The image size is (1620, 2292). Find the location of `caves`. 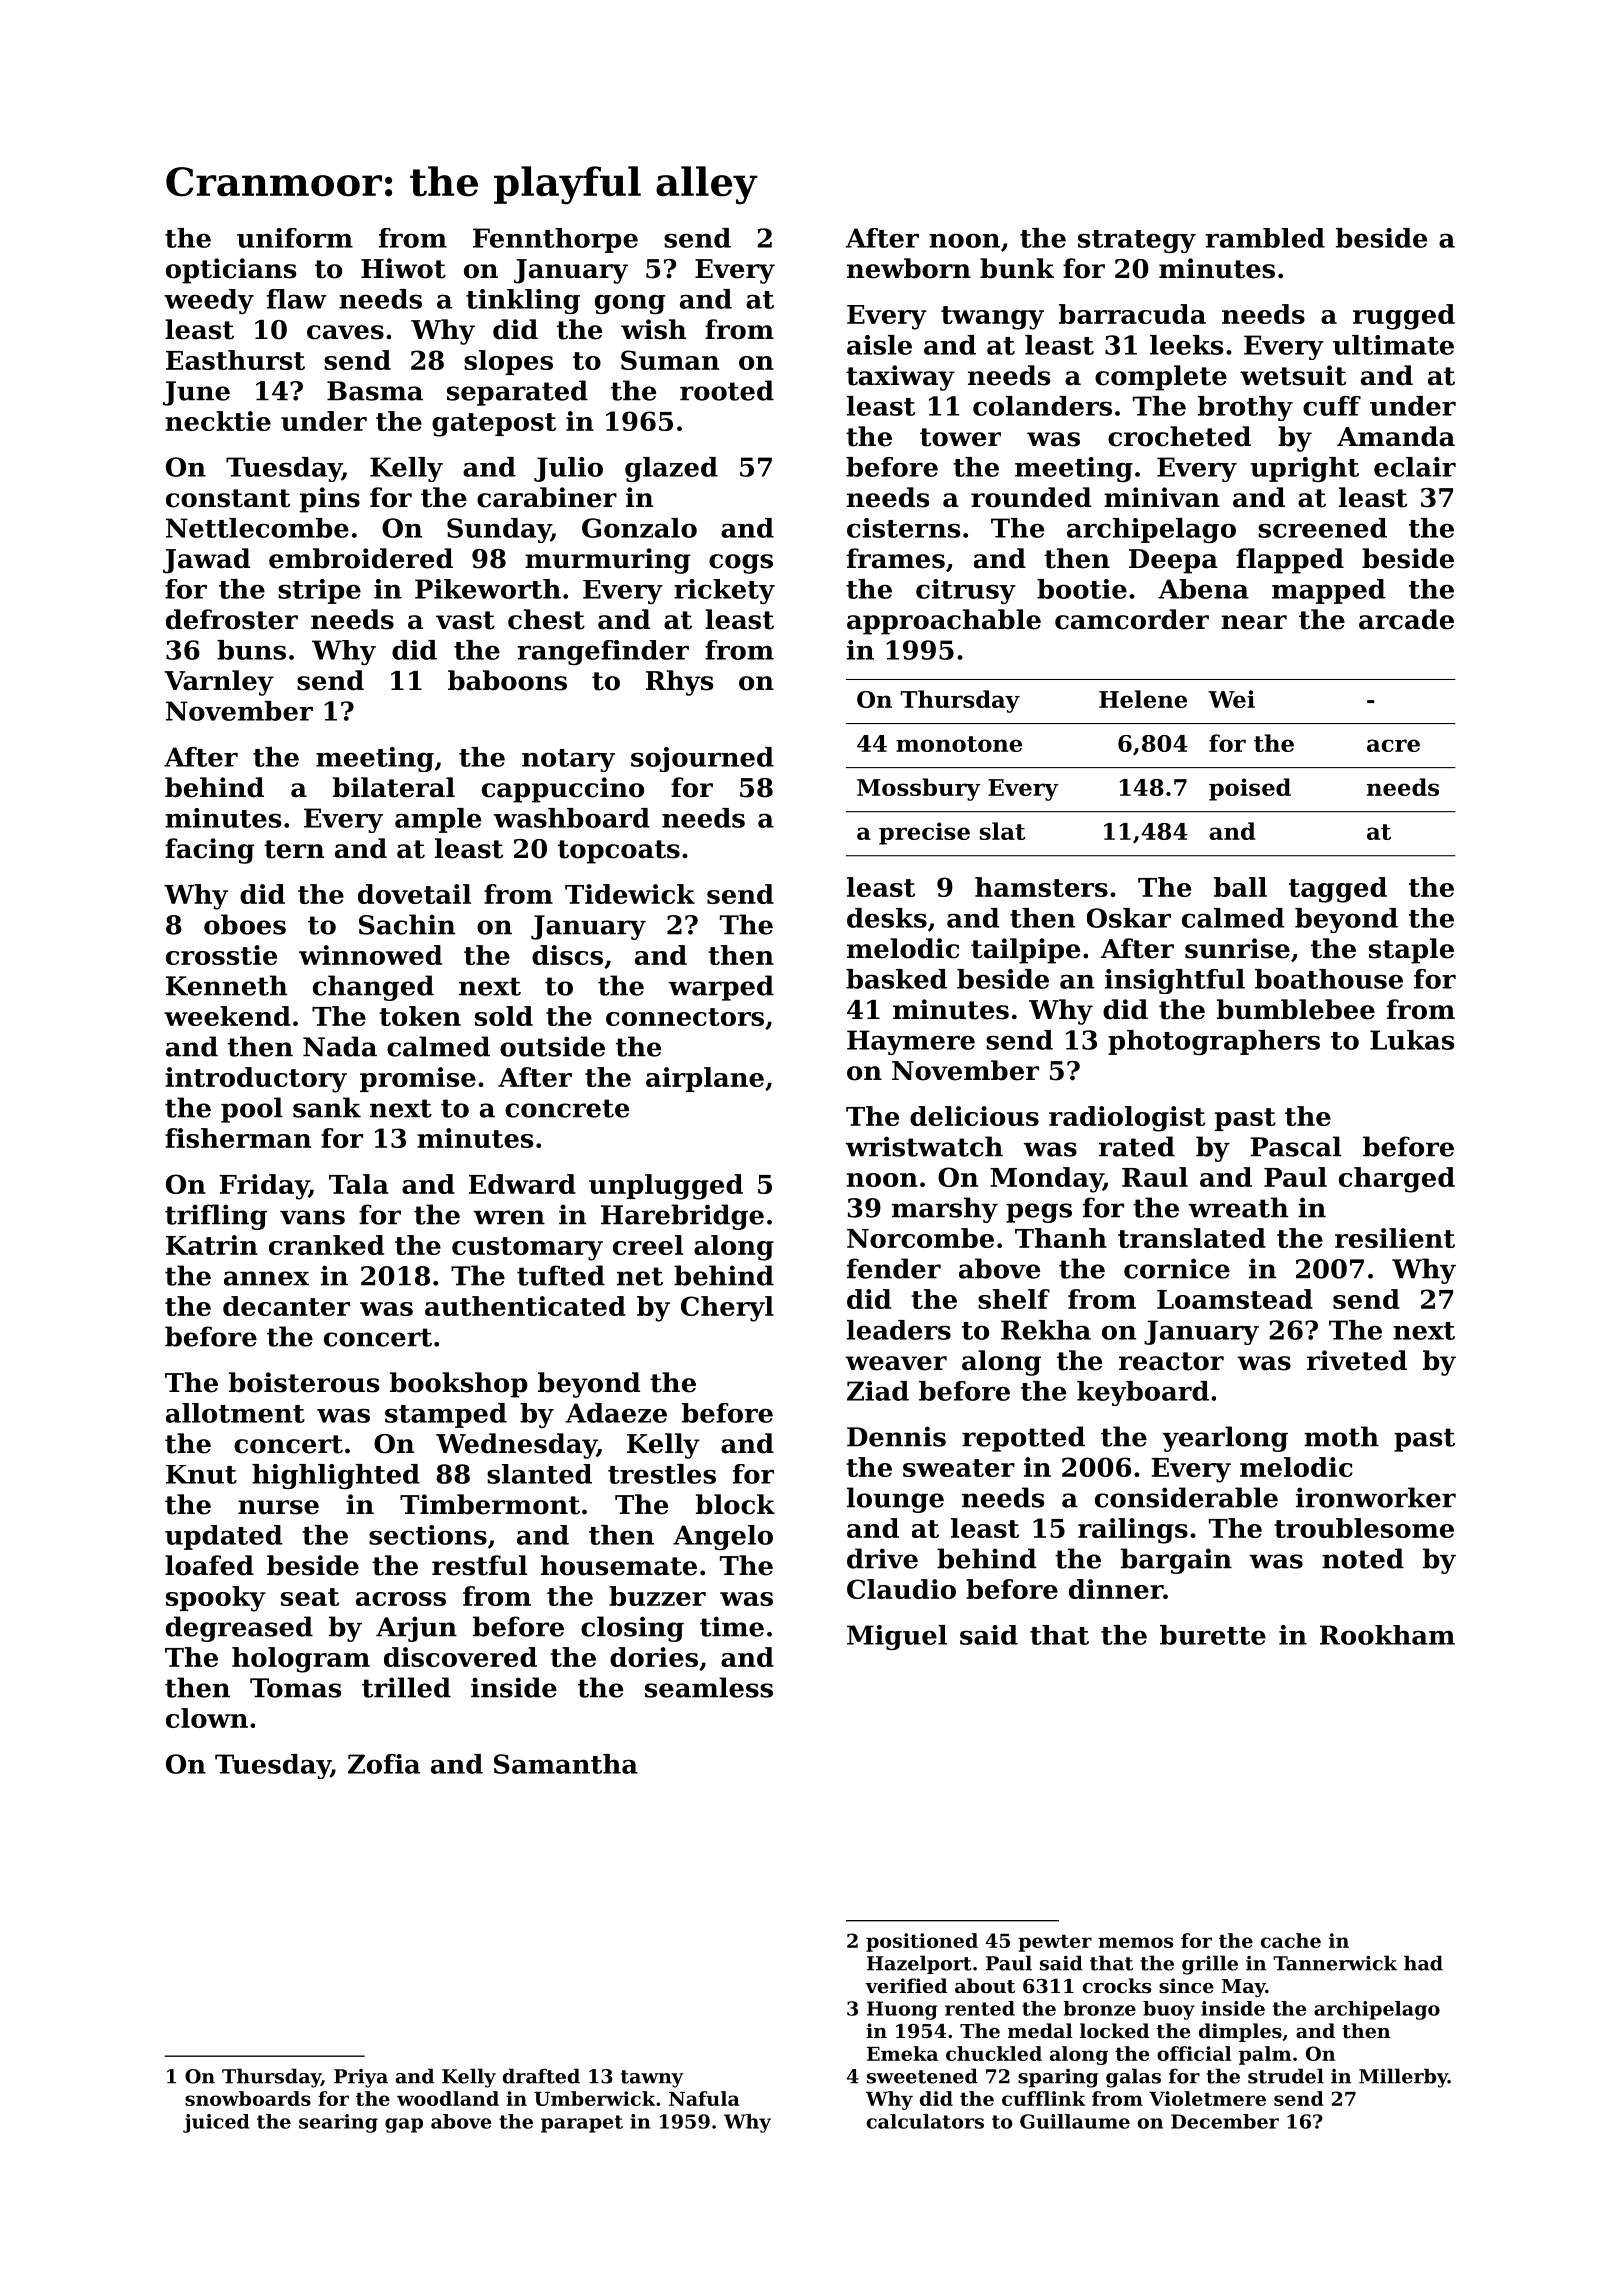

caves is located at coordinates (345, 332).
